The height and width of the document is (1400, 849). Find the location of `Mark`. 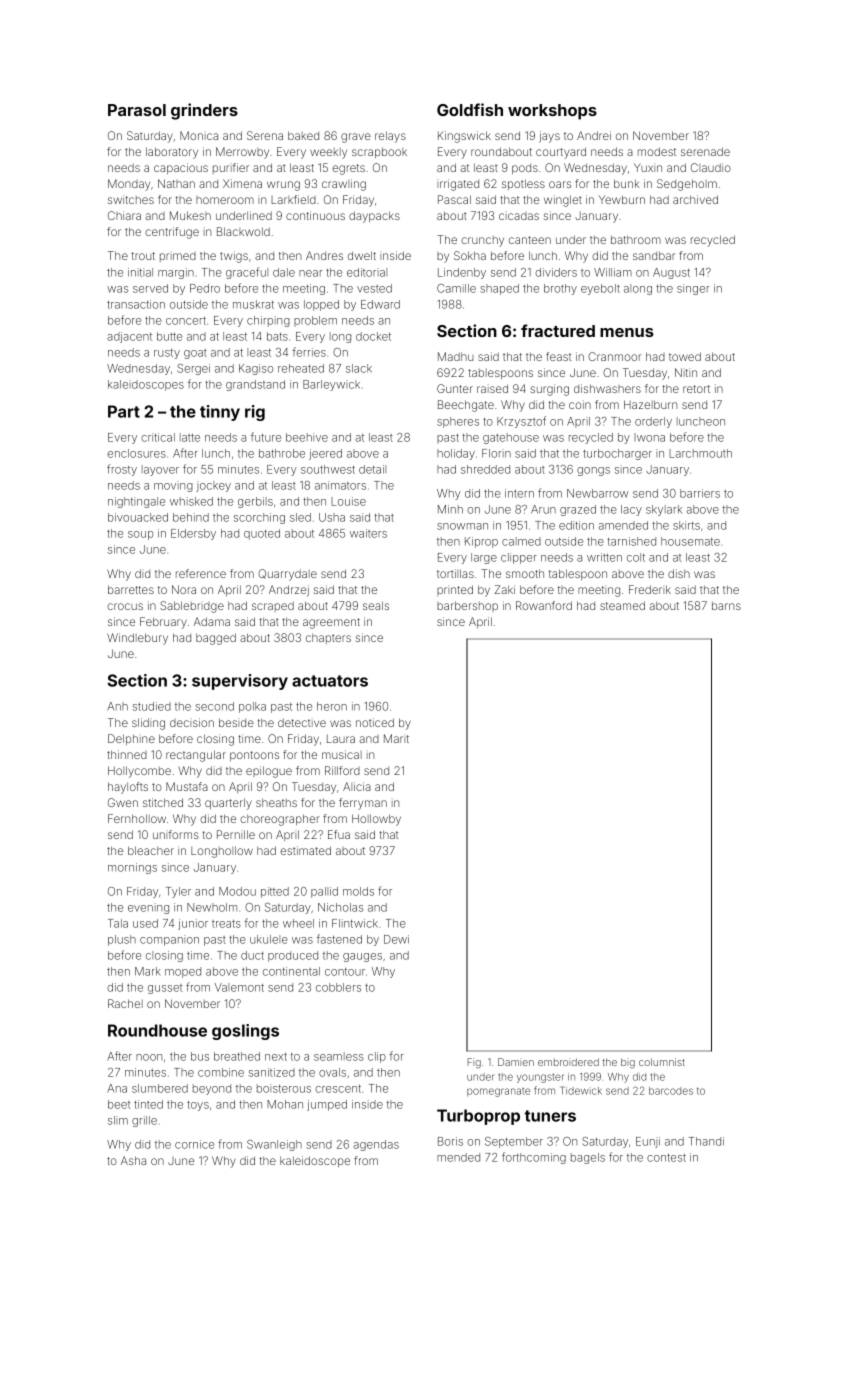

Mark is located at coordinates (148, 971).
